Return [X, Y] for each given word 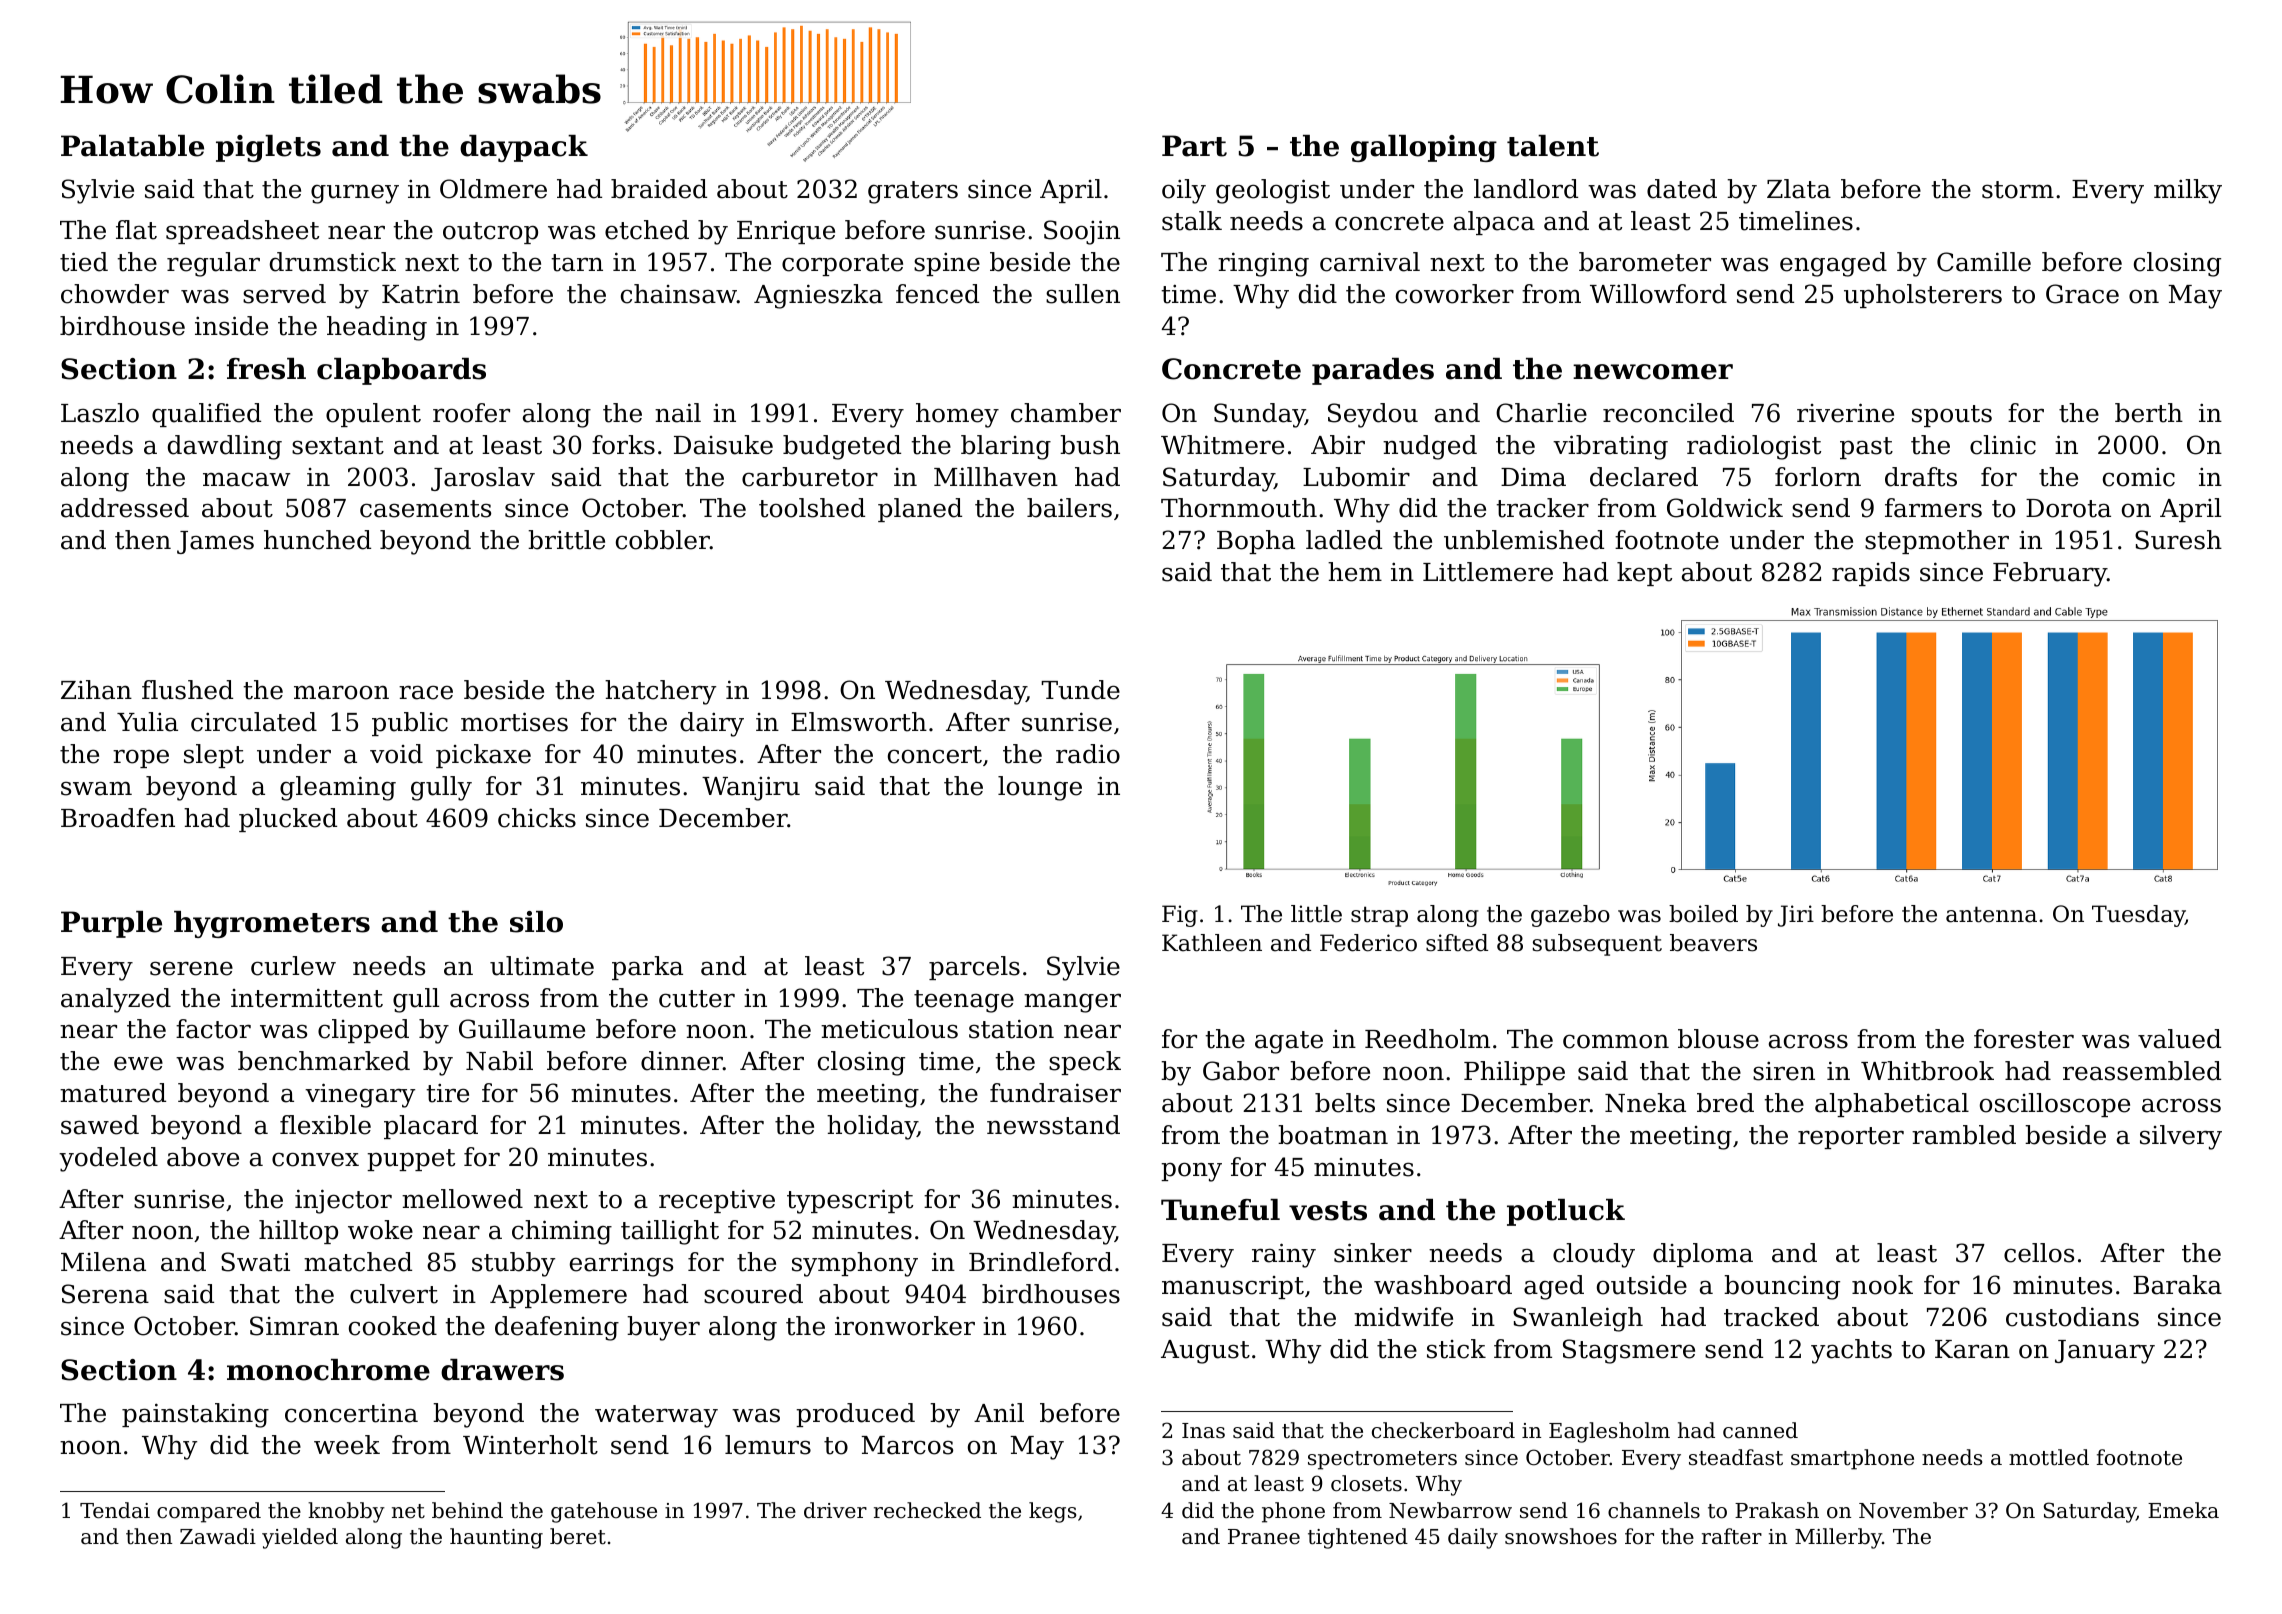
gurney [355, 194]
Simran [294, 1326]
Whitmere [1222, 445]
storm [2018, 190]
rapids [1871, 574]
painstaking [195, 1415]
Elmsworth [859, 722]
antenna [1991, 914]
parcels [974, 968]
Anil [999, 1412]
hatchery [660, 692]
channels [1654, 1510]
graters [913, 192]
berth [2149, 413]
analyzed [116, 1000]
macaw [246, 479]
